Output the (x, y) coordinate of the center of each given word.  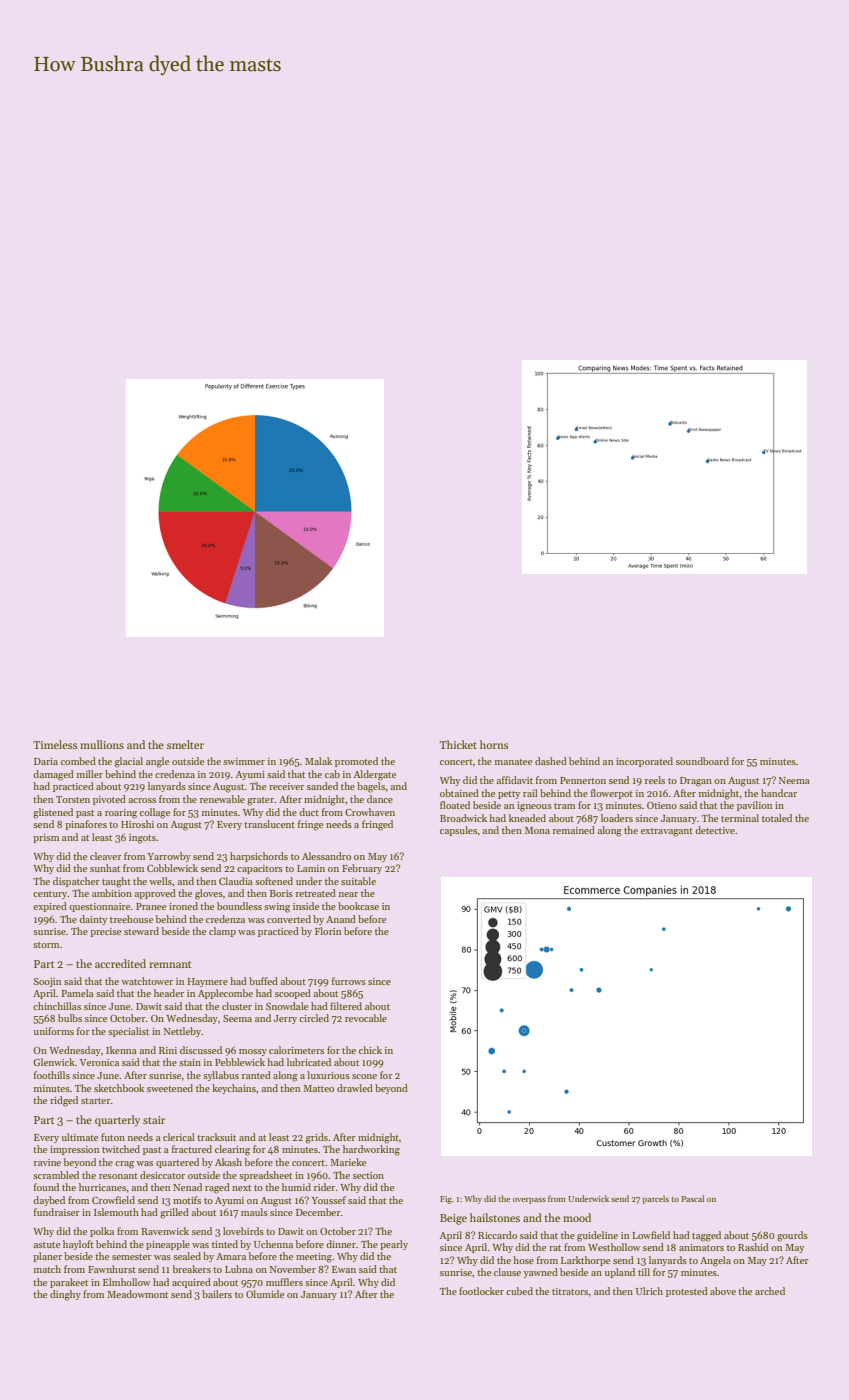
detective (715, 830)
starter (96, 1101)
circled (314, 1018)
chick (370, 1050)
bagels (371, 787)
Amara (231, 1256)
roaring (121, 814)
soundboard (702, 761)
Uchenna (273, 1244)
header (169, 993)
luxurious (328, 1075)
